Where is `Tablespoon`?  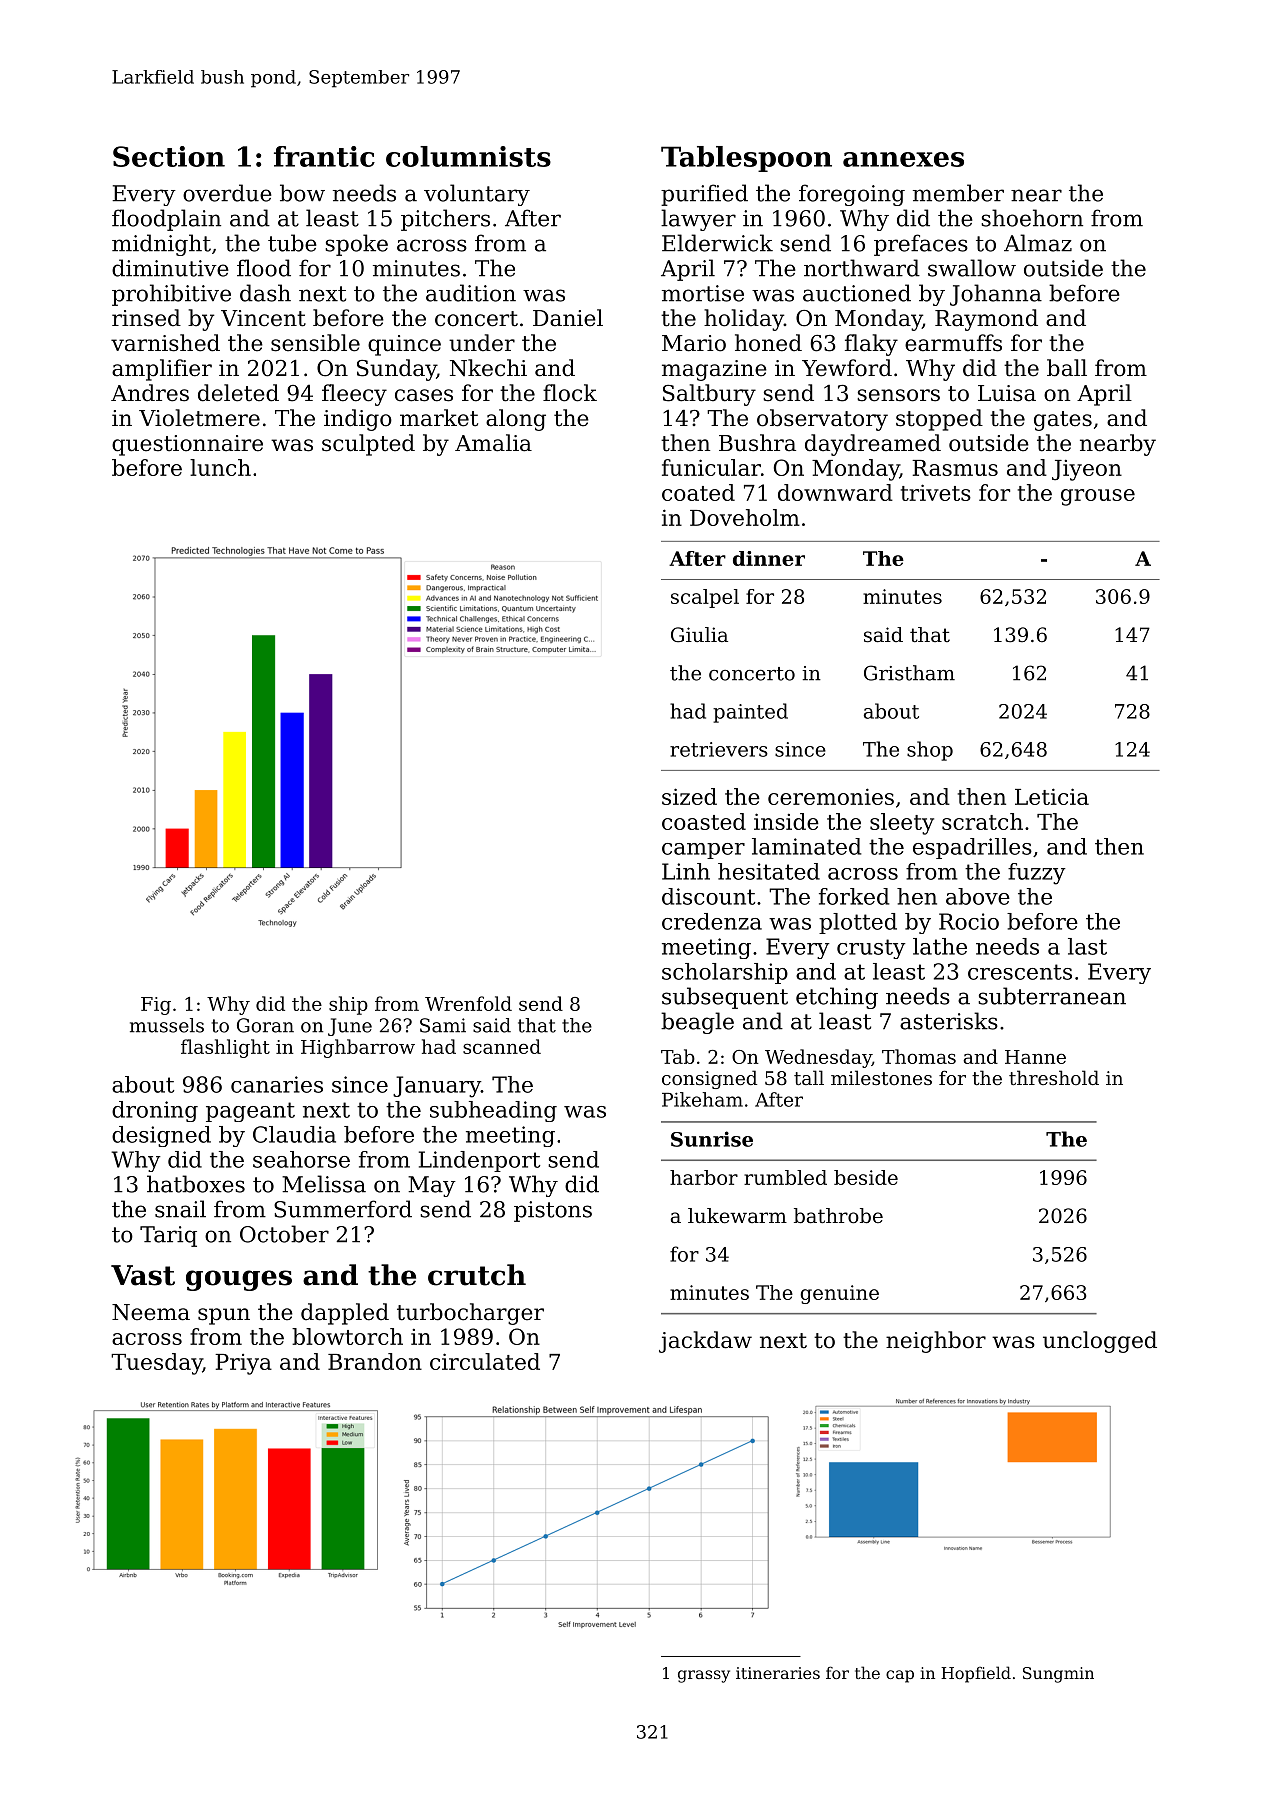
Tablespoon is located at coordinates (746, 159).
